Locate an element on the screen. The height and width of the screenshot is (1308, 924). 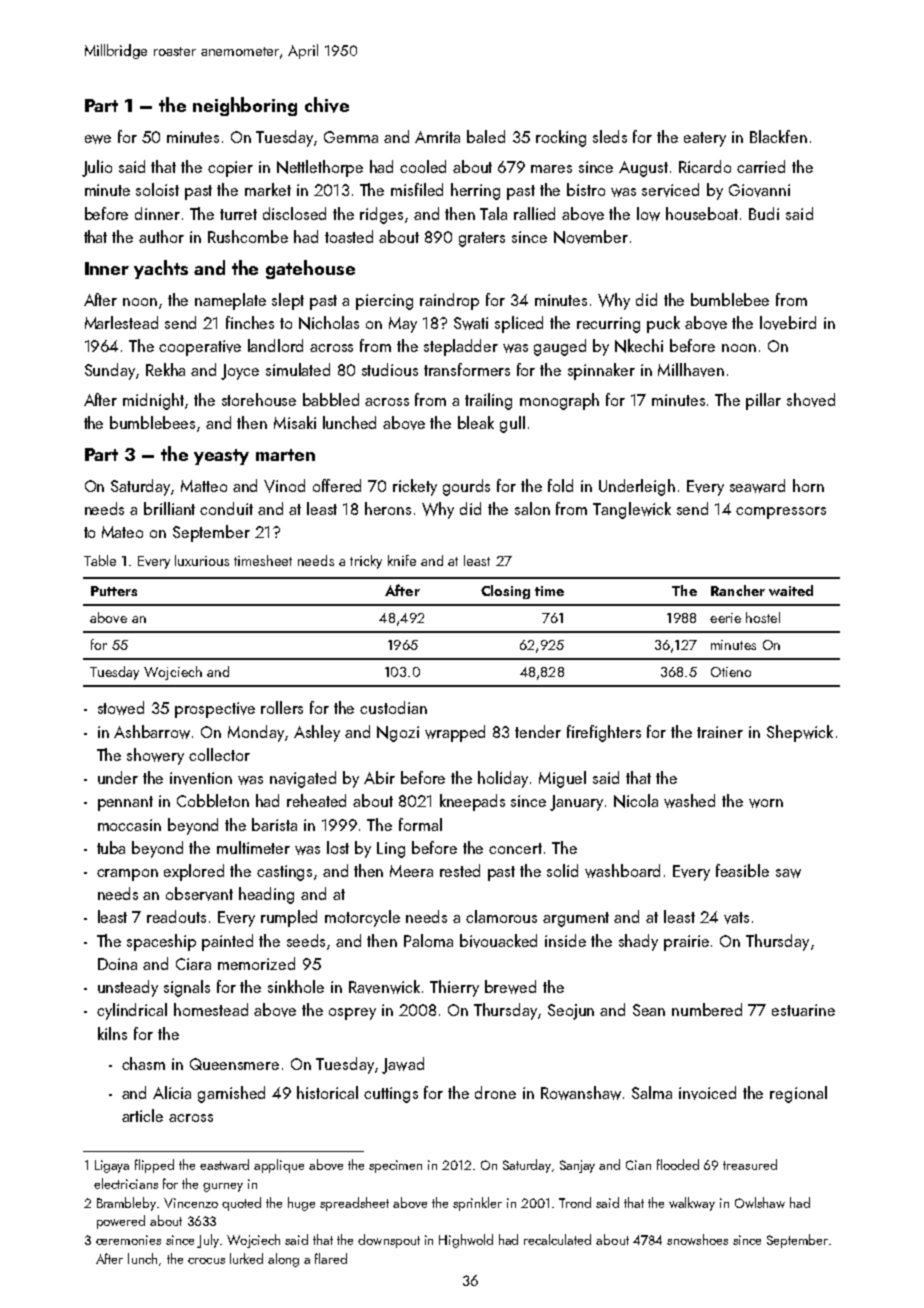
Amrita is located at coordinates (437, 137).
